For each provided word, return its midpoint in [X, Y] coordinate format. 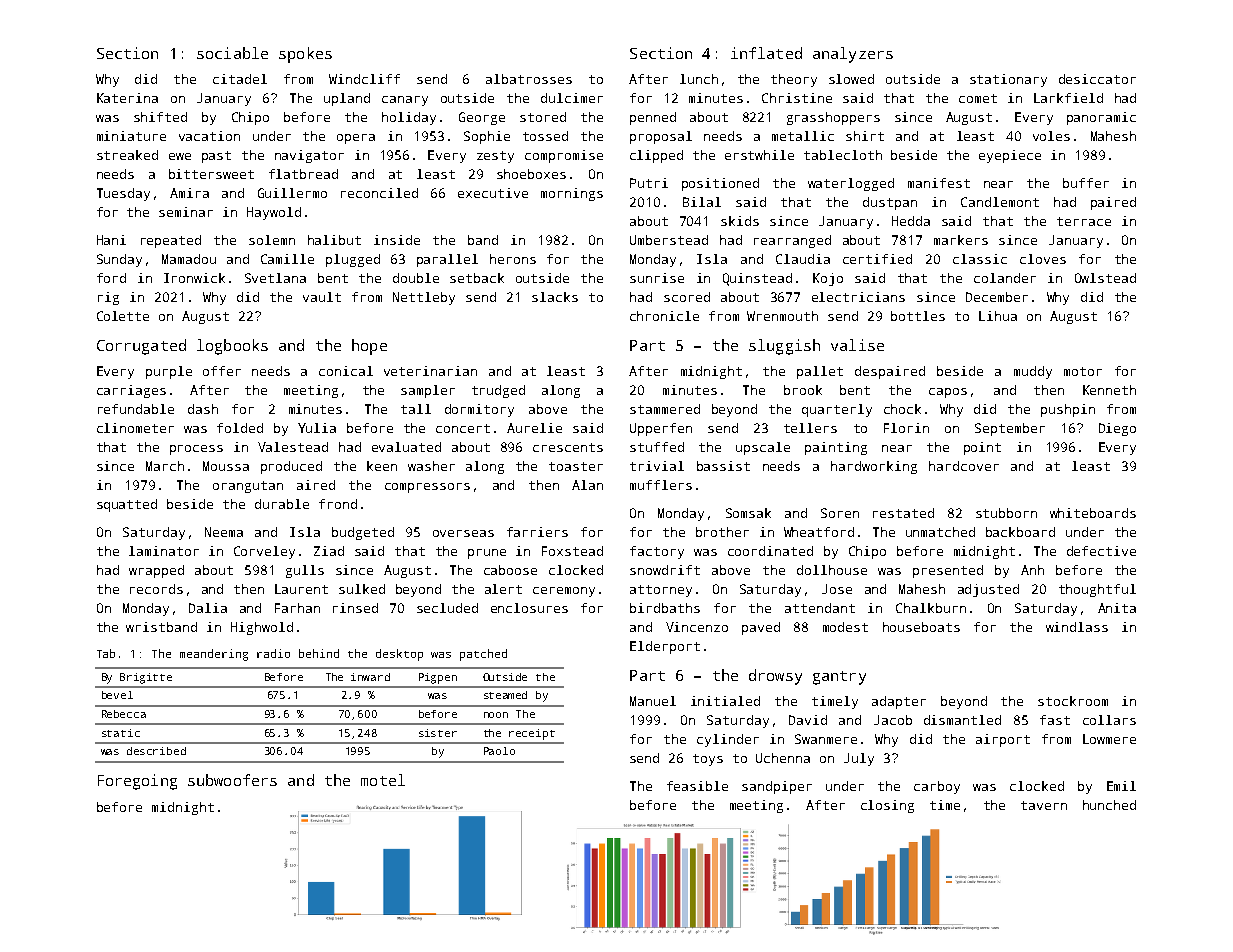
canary [405, 101]
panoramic [1101, 118]
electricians [858, 297]
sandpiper [777, 787]
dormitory [479, 410]
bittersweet [211, 174]
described [156, 751]
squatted [127, 505]
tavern [1044, 805]
